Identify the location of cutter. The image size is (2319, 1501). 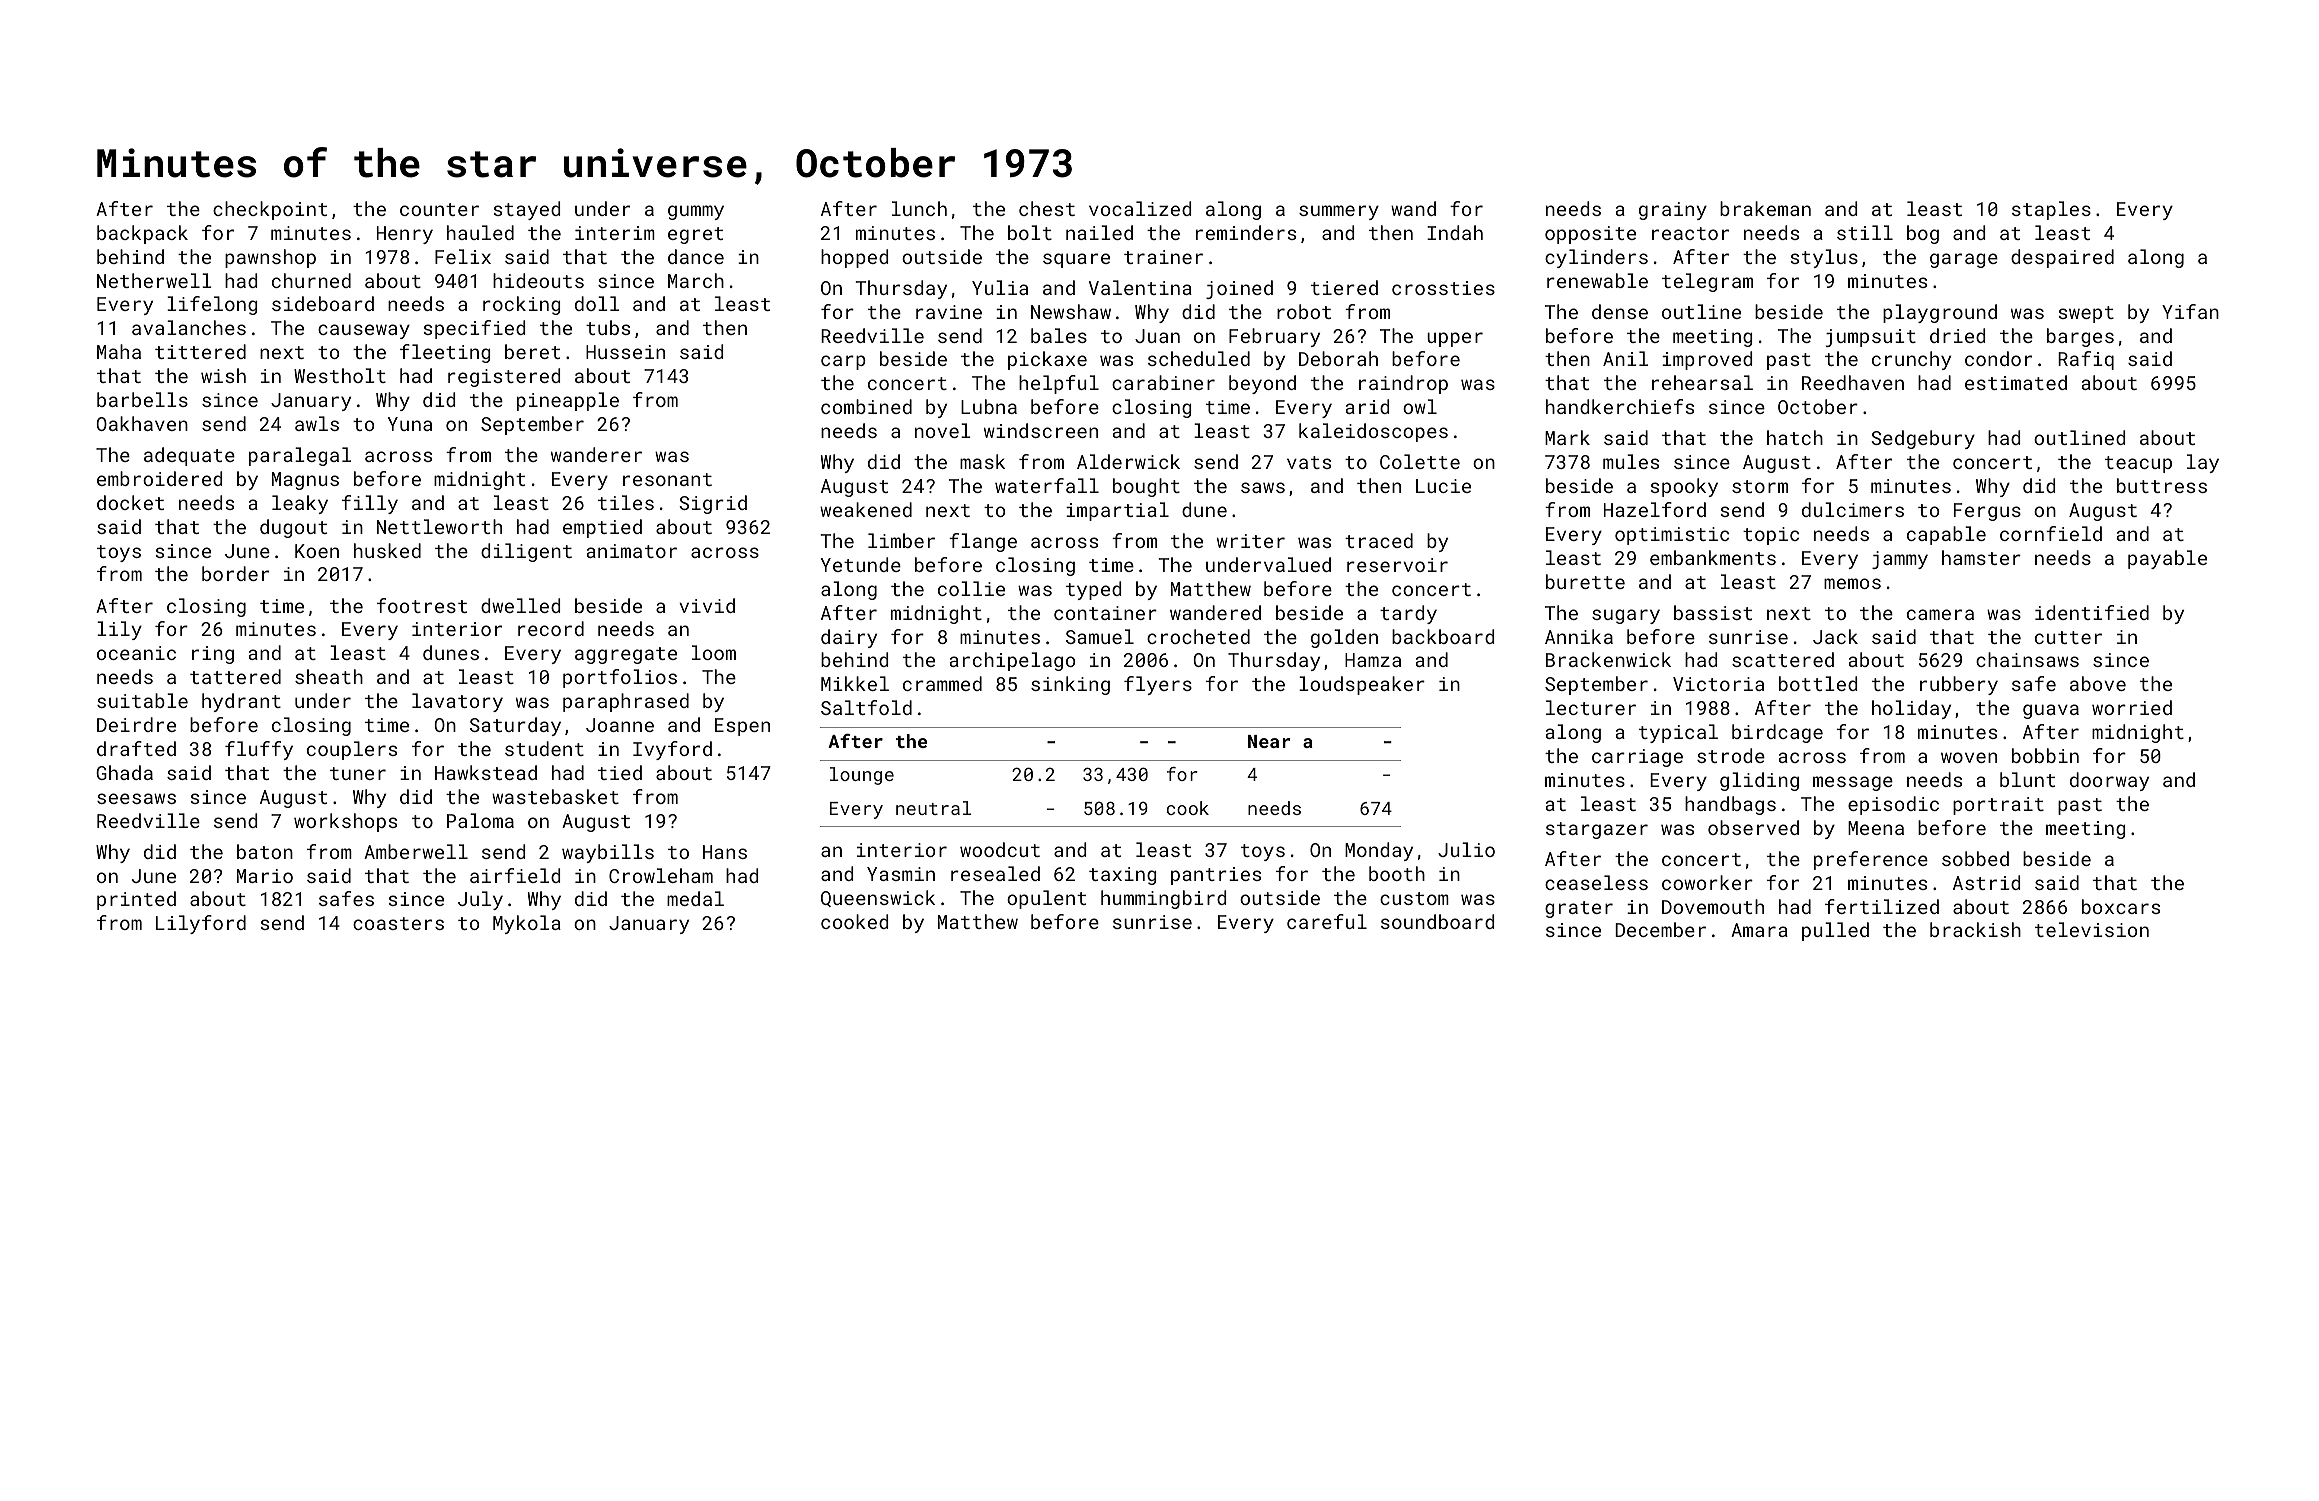
(2068, 637).
